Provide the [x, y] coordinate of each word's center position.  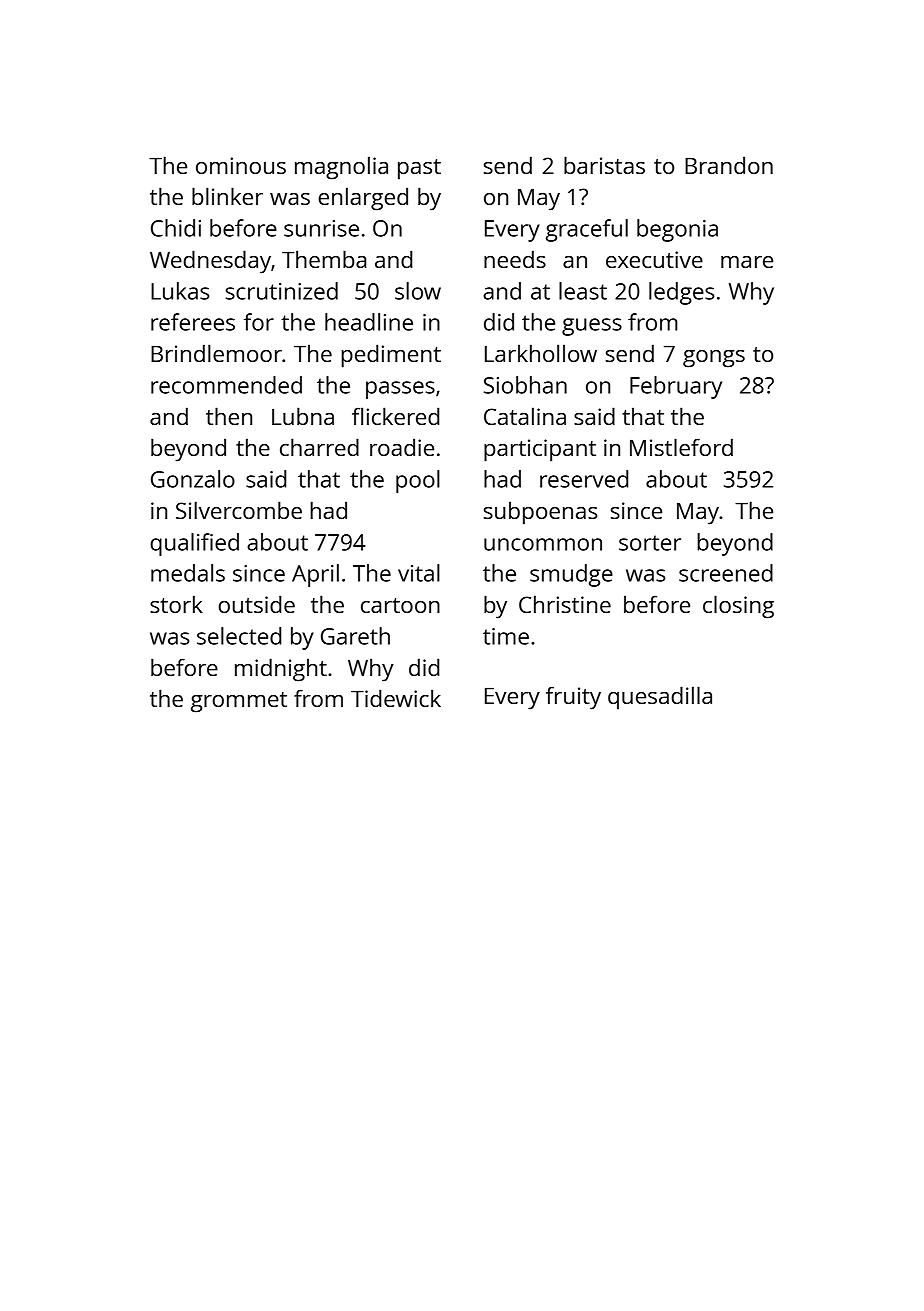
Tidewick [396, 698]
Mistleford [681, 447]
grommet [239, 702]
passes [400, 390]
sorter [650, 543]
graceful [587, 230]
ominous [241, 165]
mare [747, 262]
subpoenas [540, 513]
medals [188, 573]
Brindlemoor [216, 353]
